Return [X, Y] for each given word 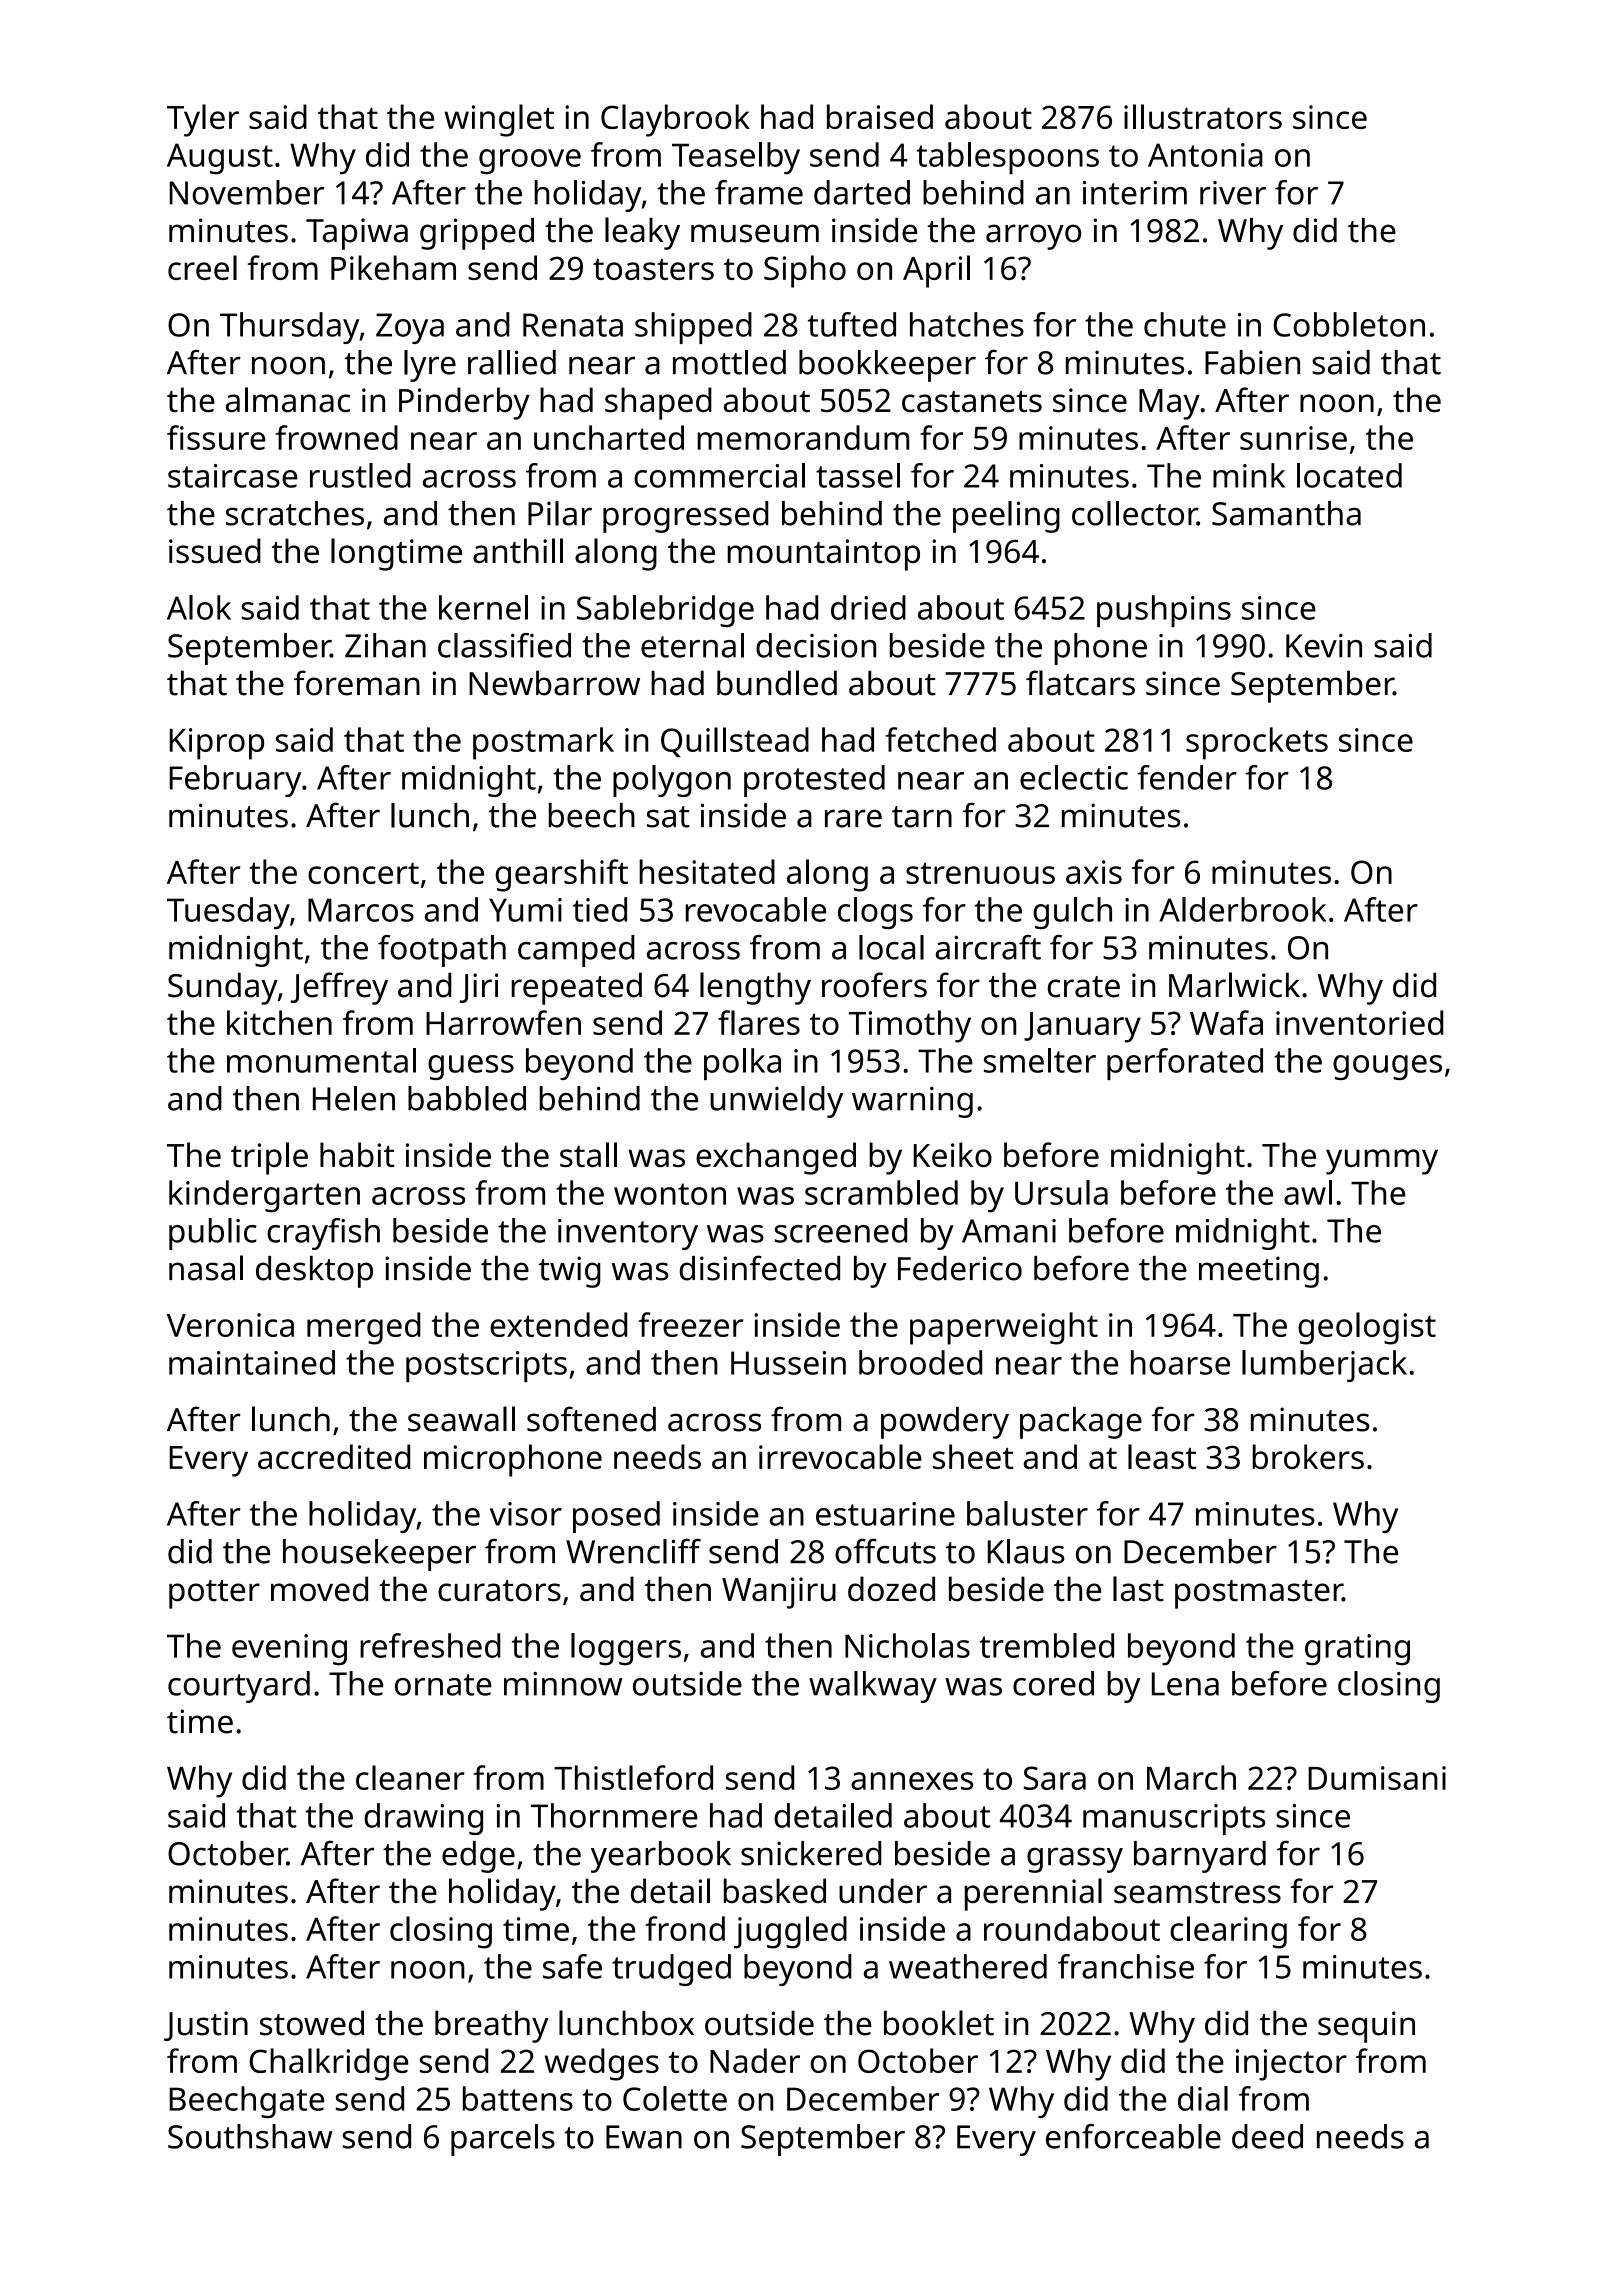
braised [880, 116]
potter [214, 1594]
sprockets [1257, 743]
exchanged [776, 1158]
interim [1135, 193]
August [220, 159]
